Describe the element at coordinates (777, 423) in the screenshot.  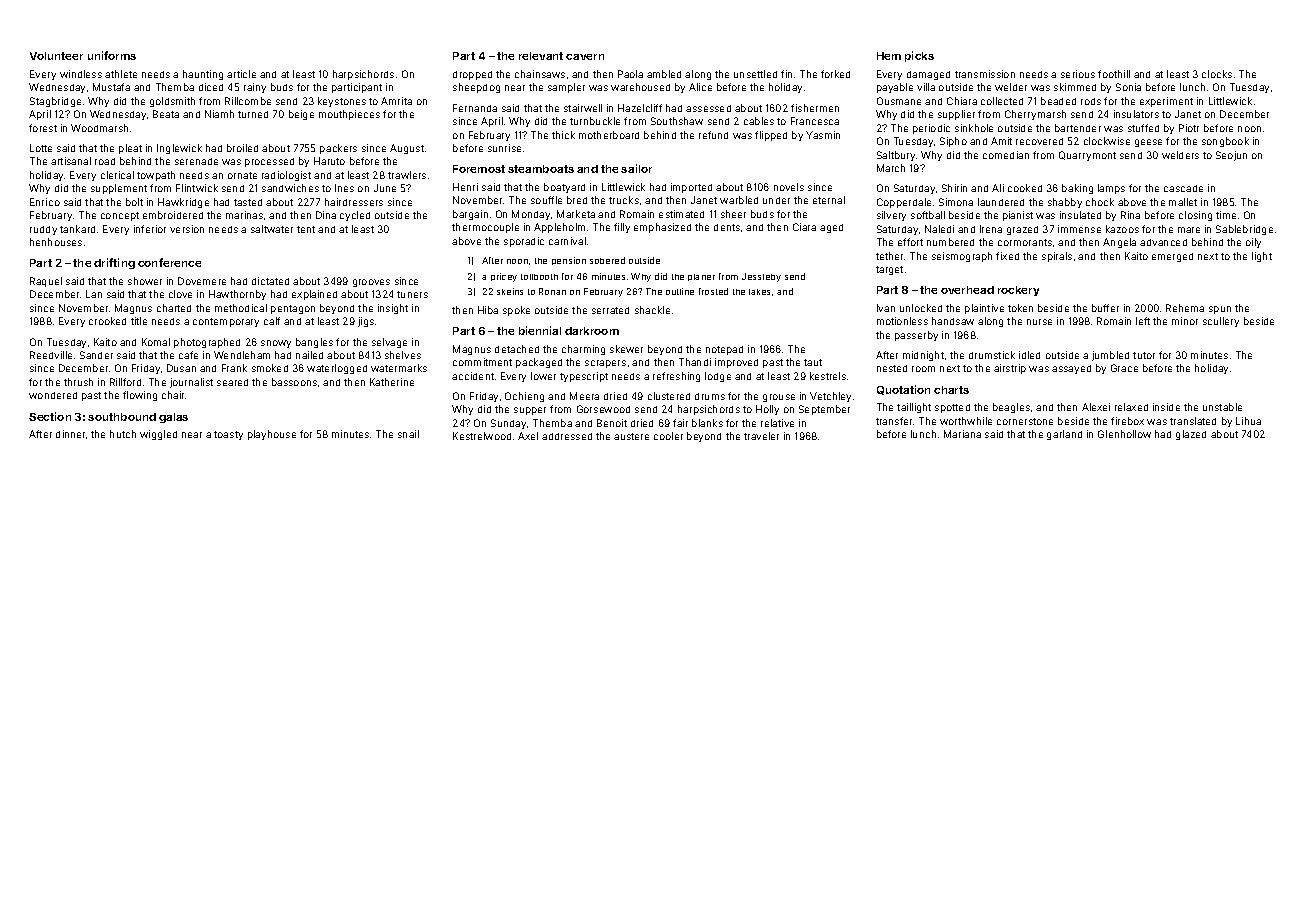
I see `relative` at that location.
